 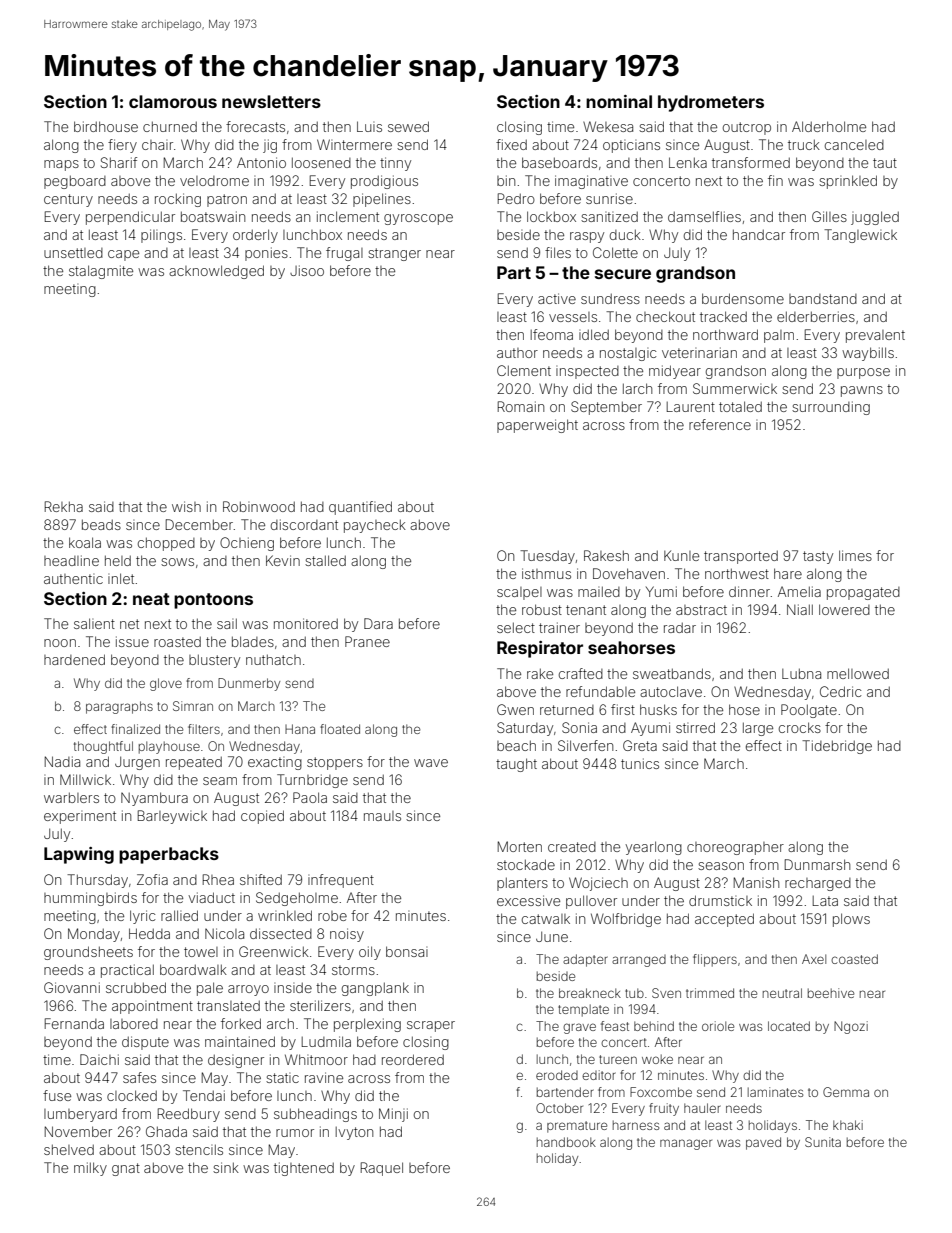 I want to click on milky, so click(x=90, y=1169).
